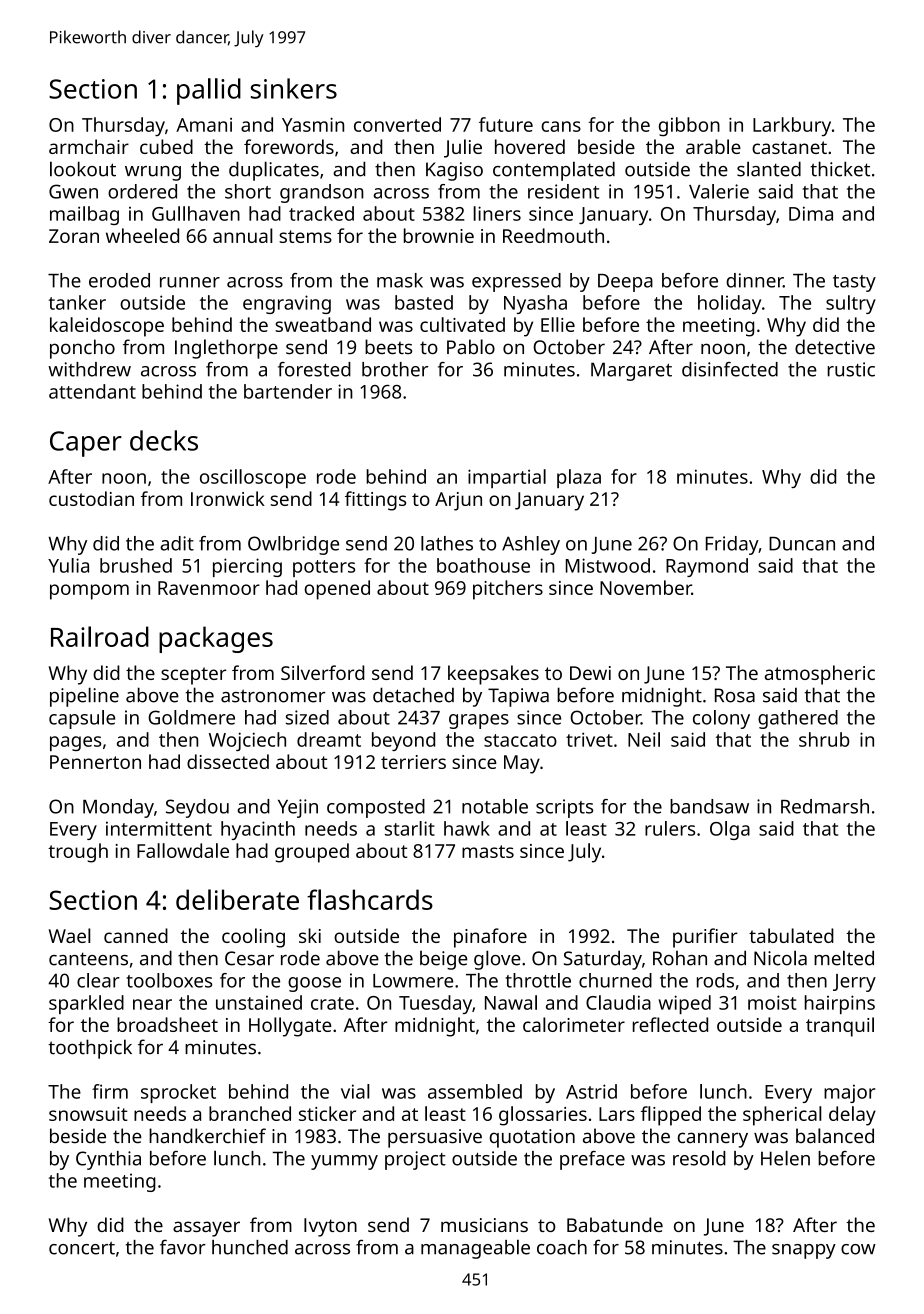  What do you see at coordinates (631, 371) in the screenshot?
I see `Margaret` at bounding box center [631, 371].
